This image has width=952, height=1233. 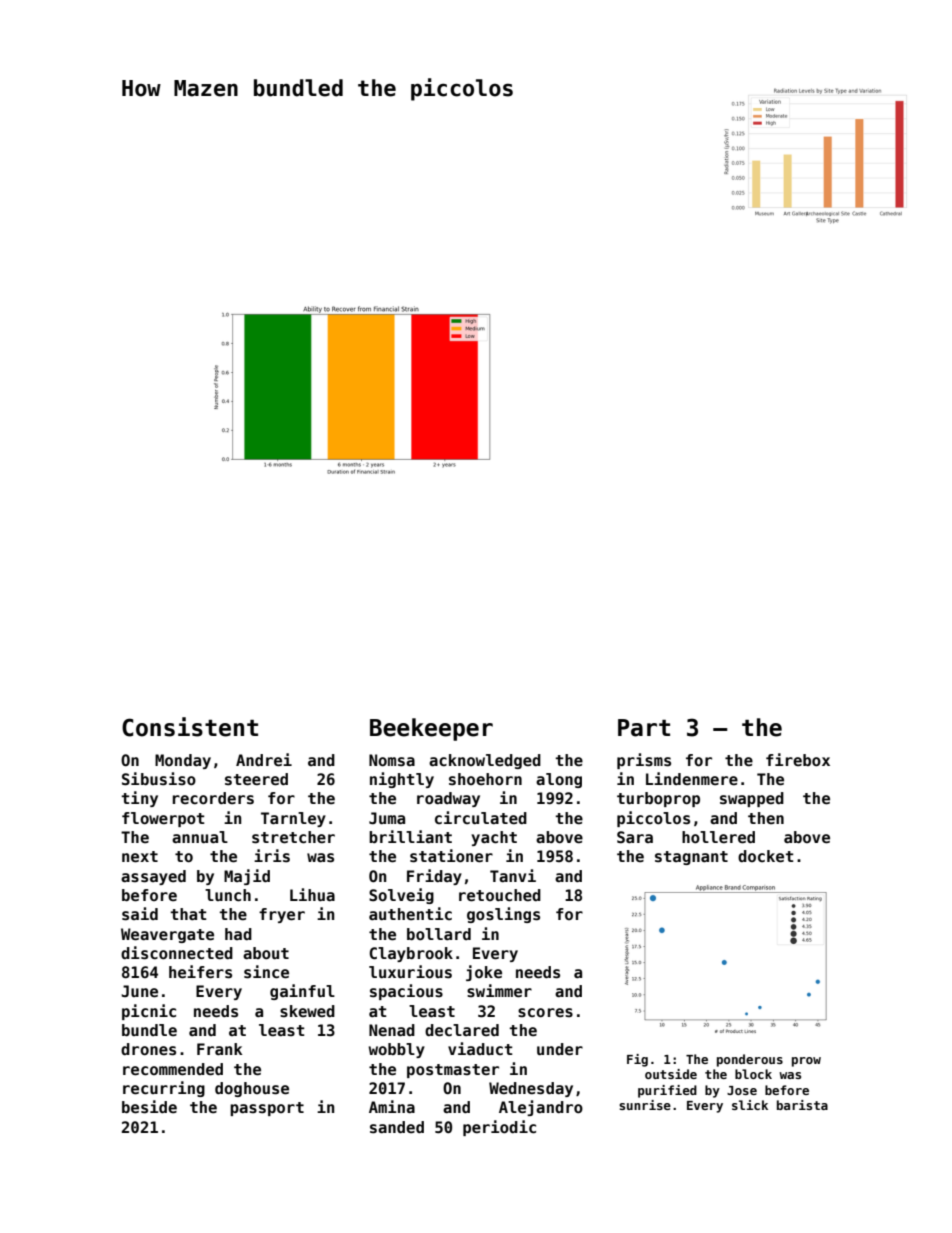 I want to click on docket, so click(x=766, y=856).
